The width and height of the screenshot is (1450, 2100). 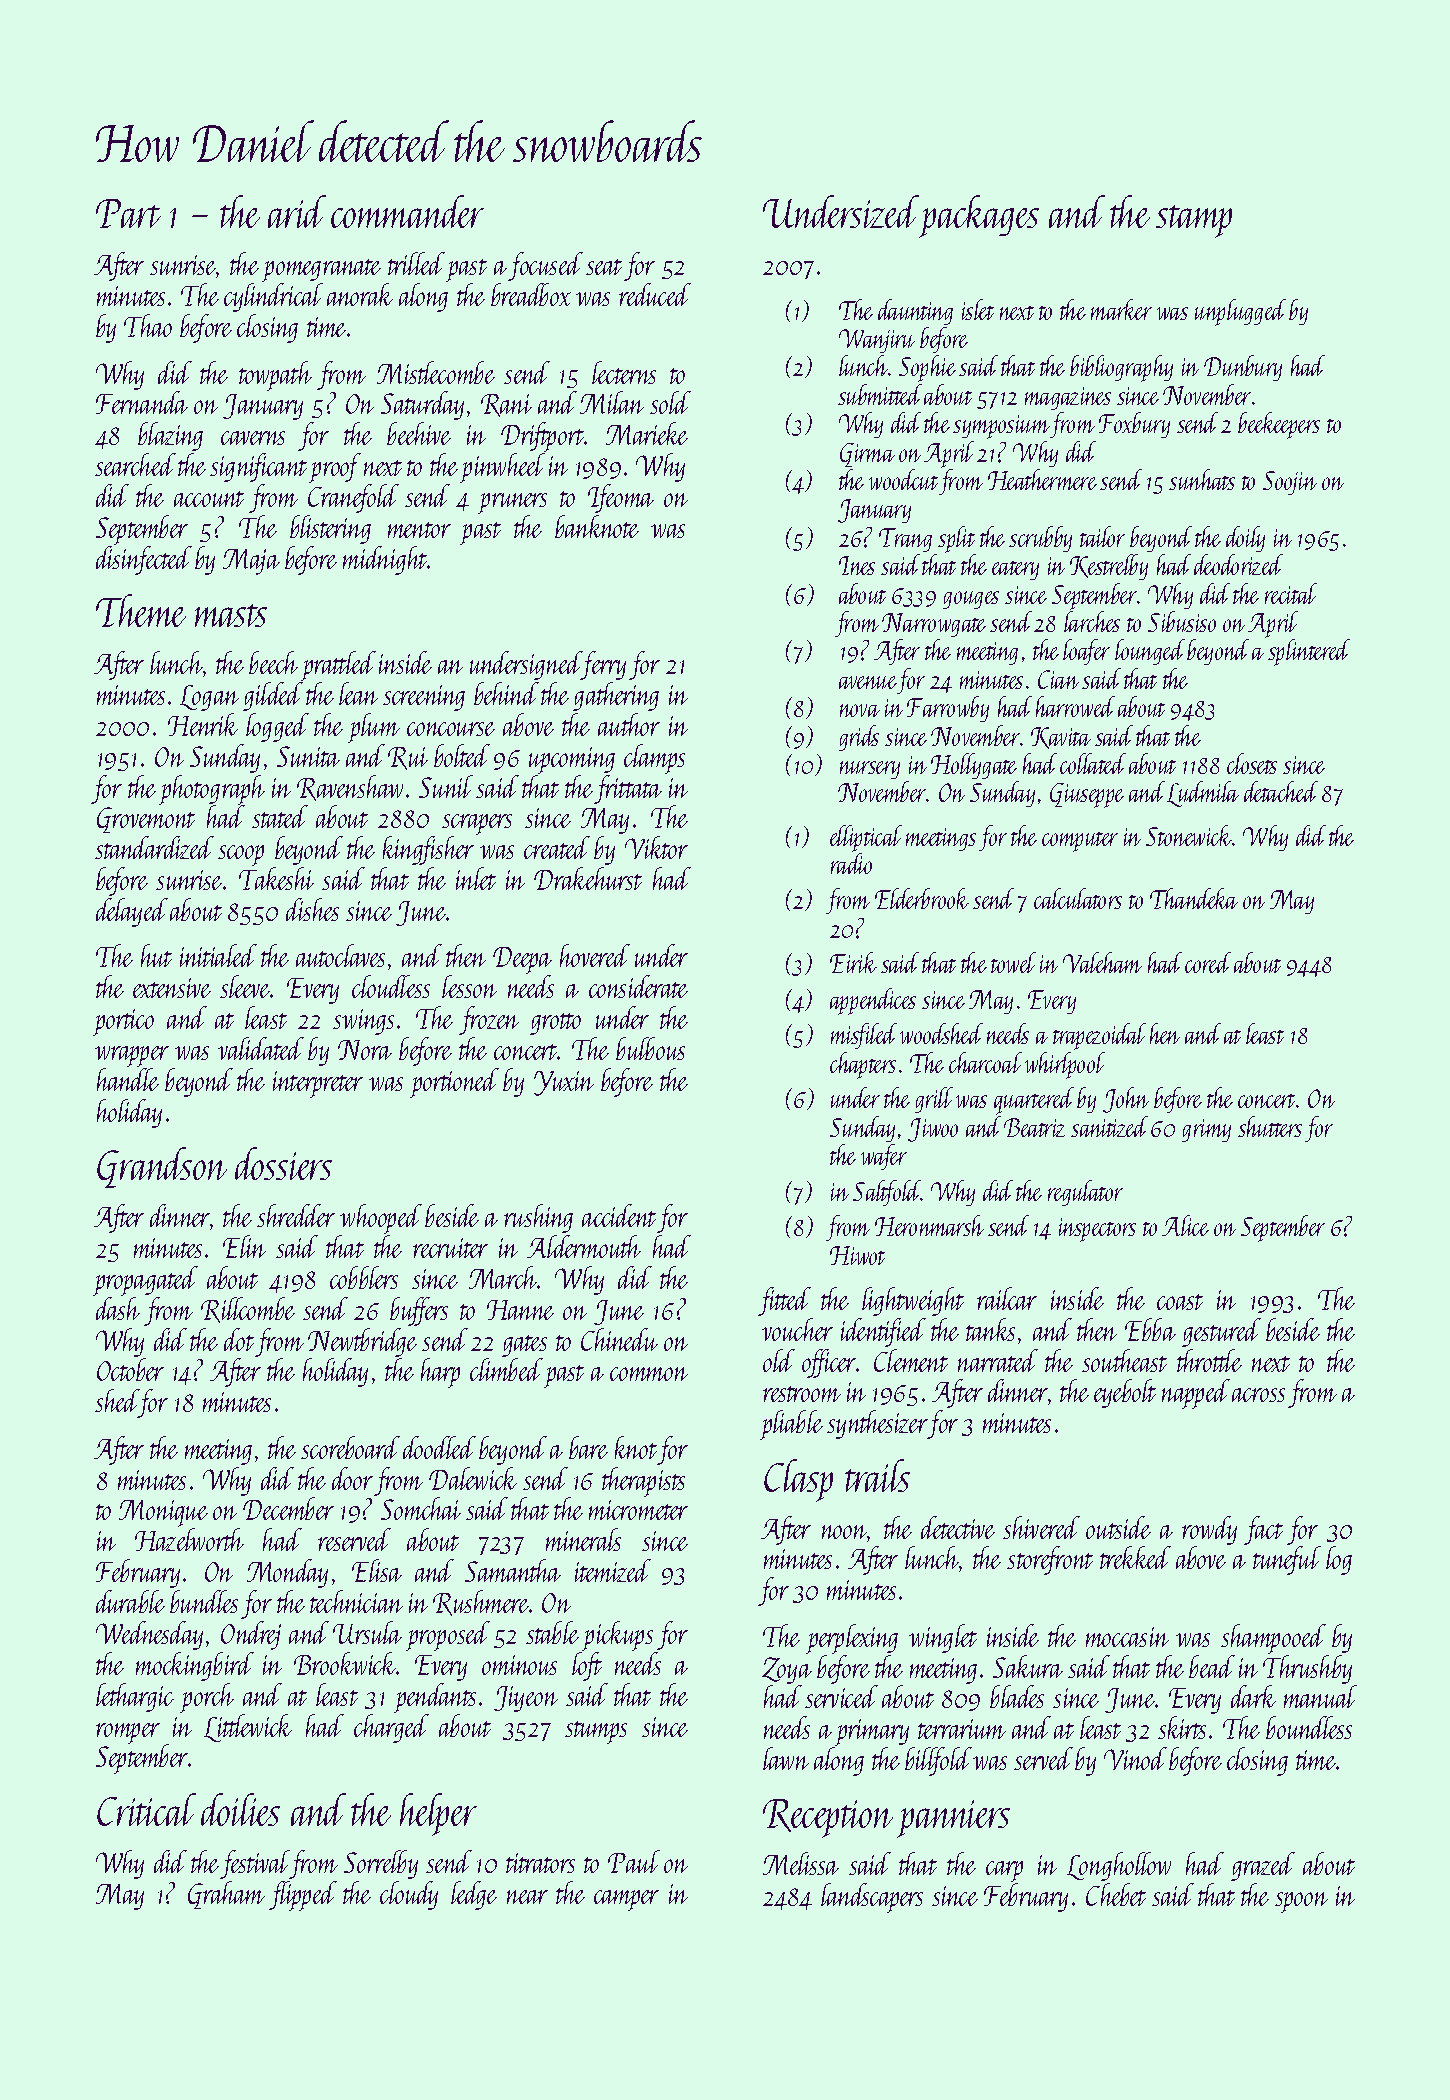 What do you see at coordinates (226, 1895) in the screenshot?
I see `Graham` at bounding box center [226, 1895].
